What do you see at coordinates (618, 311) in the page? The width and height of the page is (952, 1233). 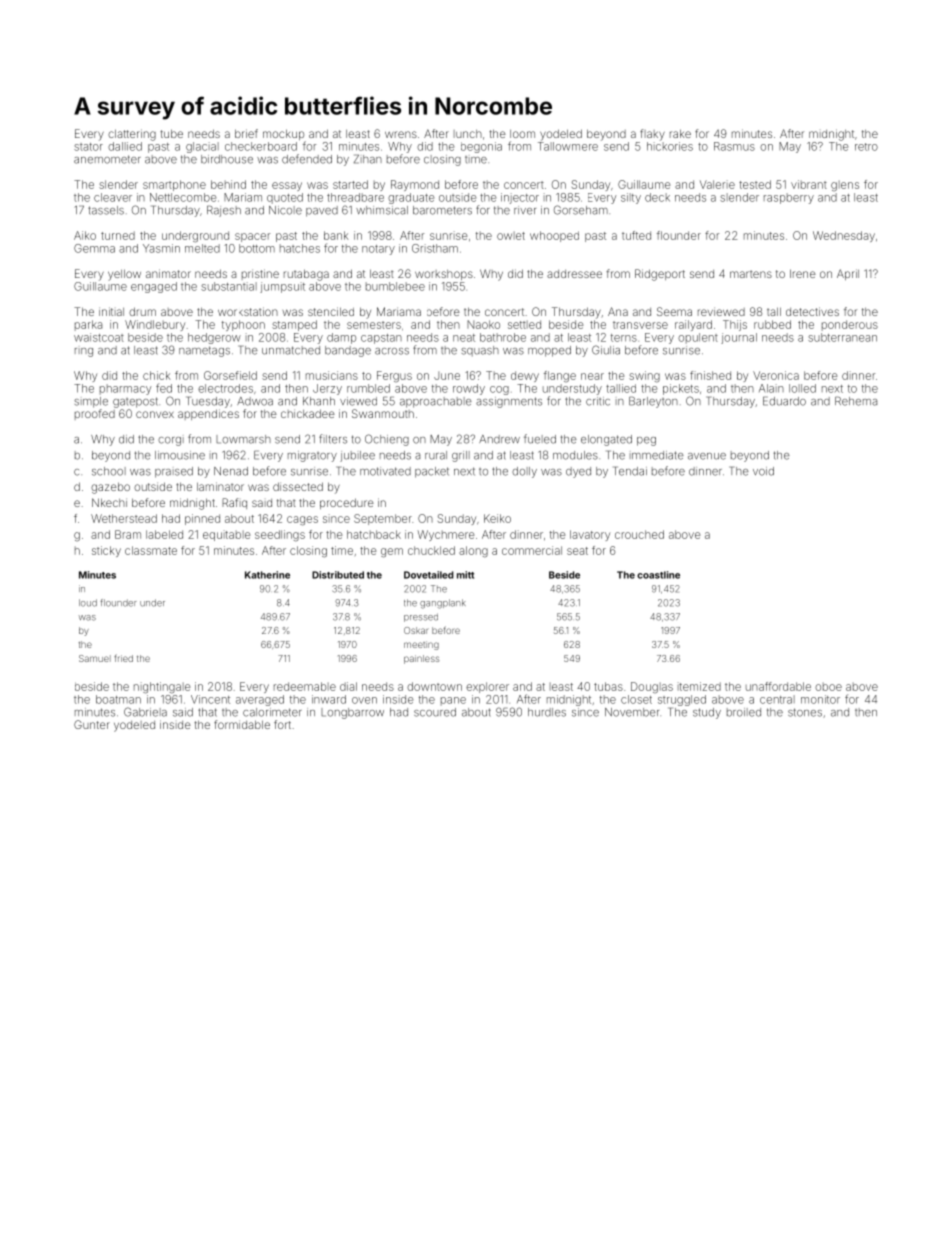 I see `Ana` at bounding box center [618, 311].
